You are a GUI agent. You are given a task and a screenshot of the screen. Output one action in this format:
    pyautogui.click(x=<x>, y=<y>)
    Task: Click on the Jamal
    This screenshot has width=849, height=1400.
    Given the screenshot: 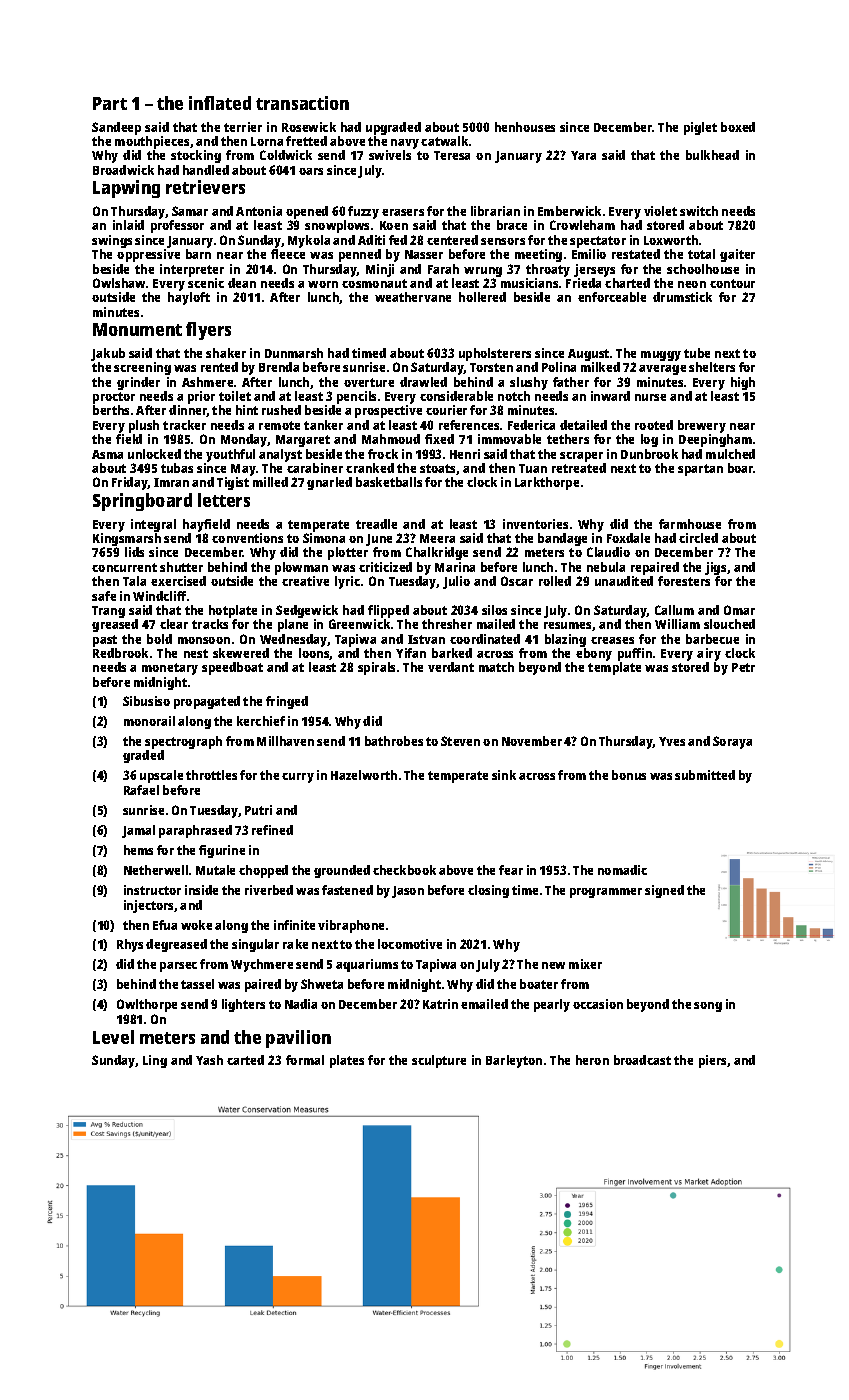 What is the action you would take?
    pyautogui.click(x=138, y=831)
